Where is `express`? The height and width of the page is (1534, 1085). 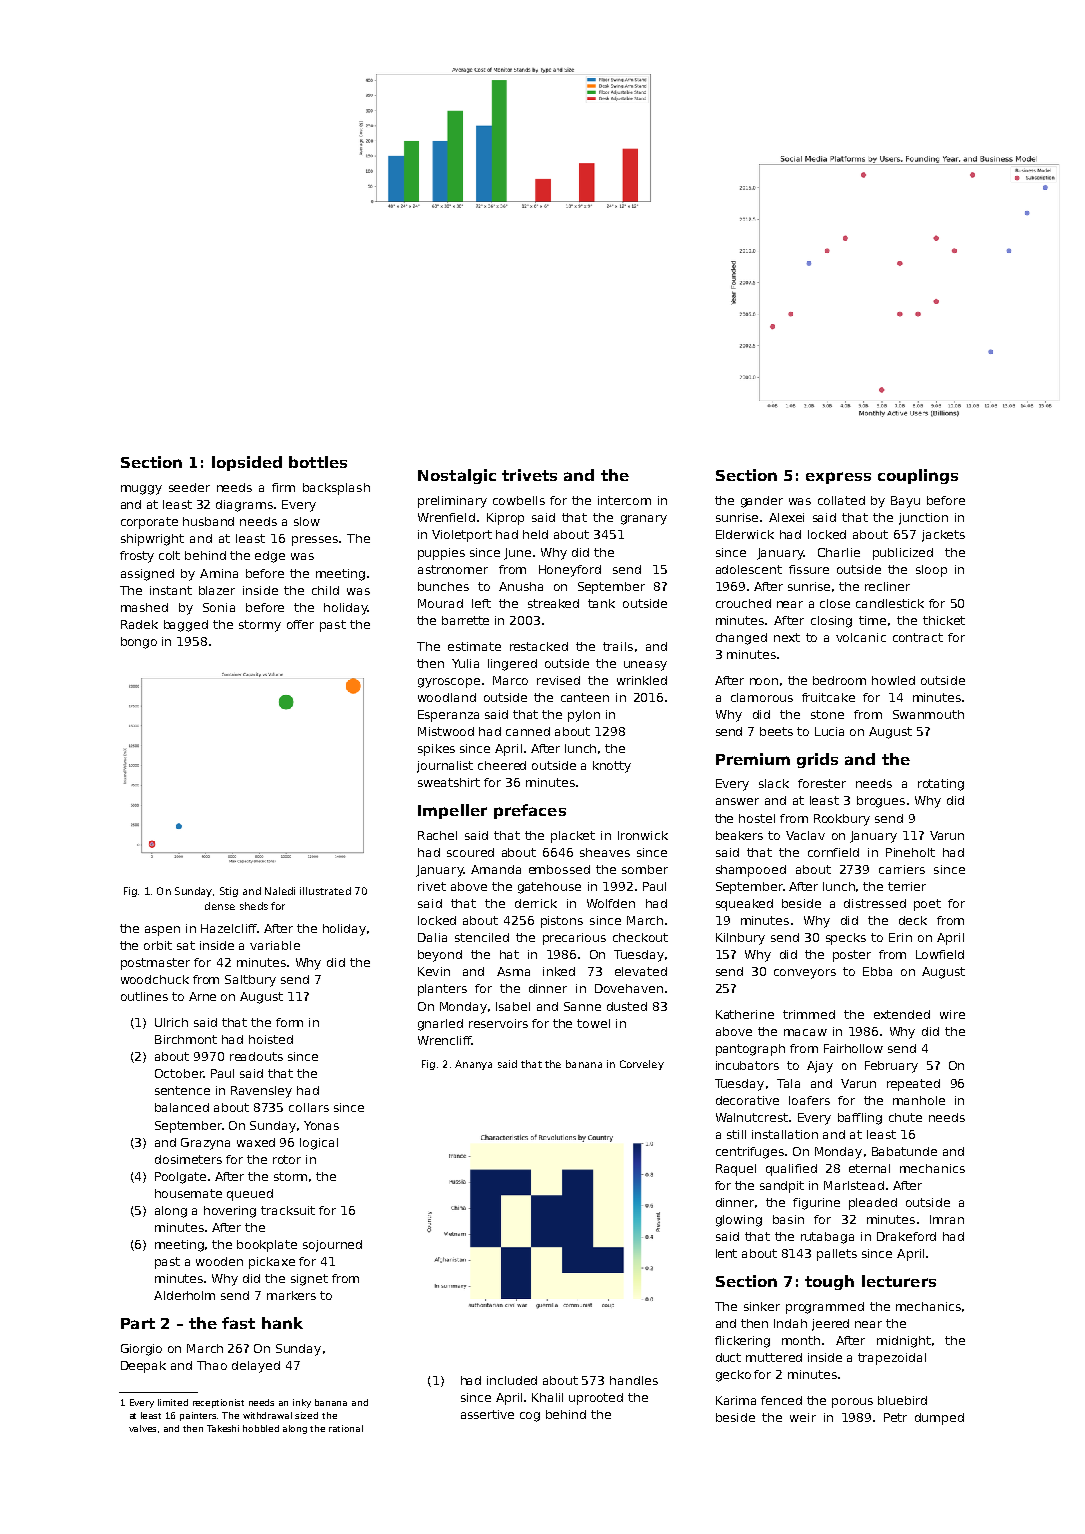
express is located at coordinates (838, 478).
